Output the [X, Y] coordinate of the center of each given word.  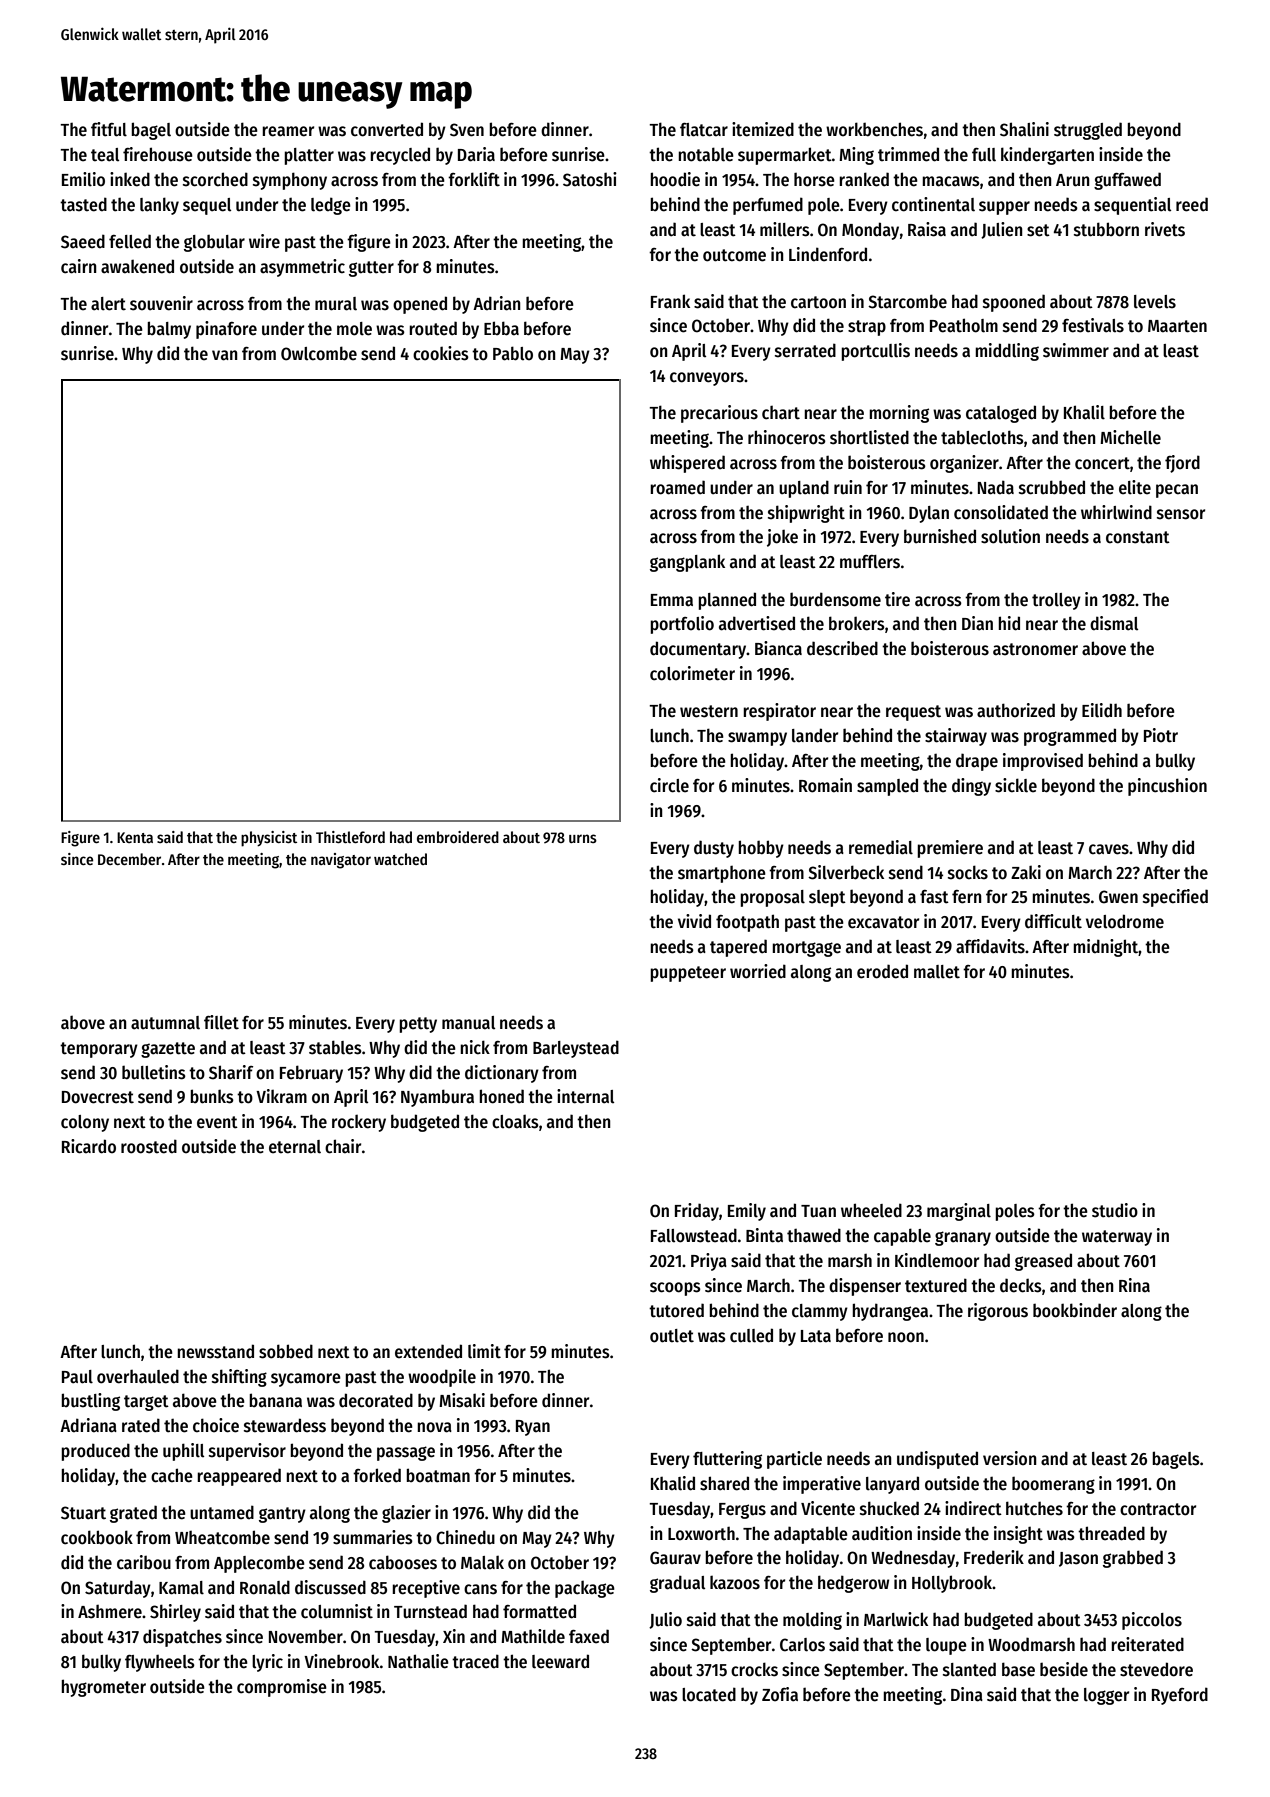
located [709, 1694]
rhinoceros [787, 437]
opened [420, 305]
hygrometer [103, 1688]
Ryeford [1180, 1696]
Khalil [1084, 412]
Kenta [135, 837]
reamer [288, 131]
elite [1135, 487]
